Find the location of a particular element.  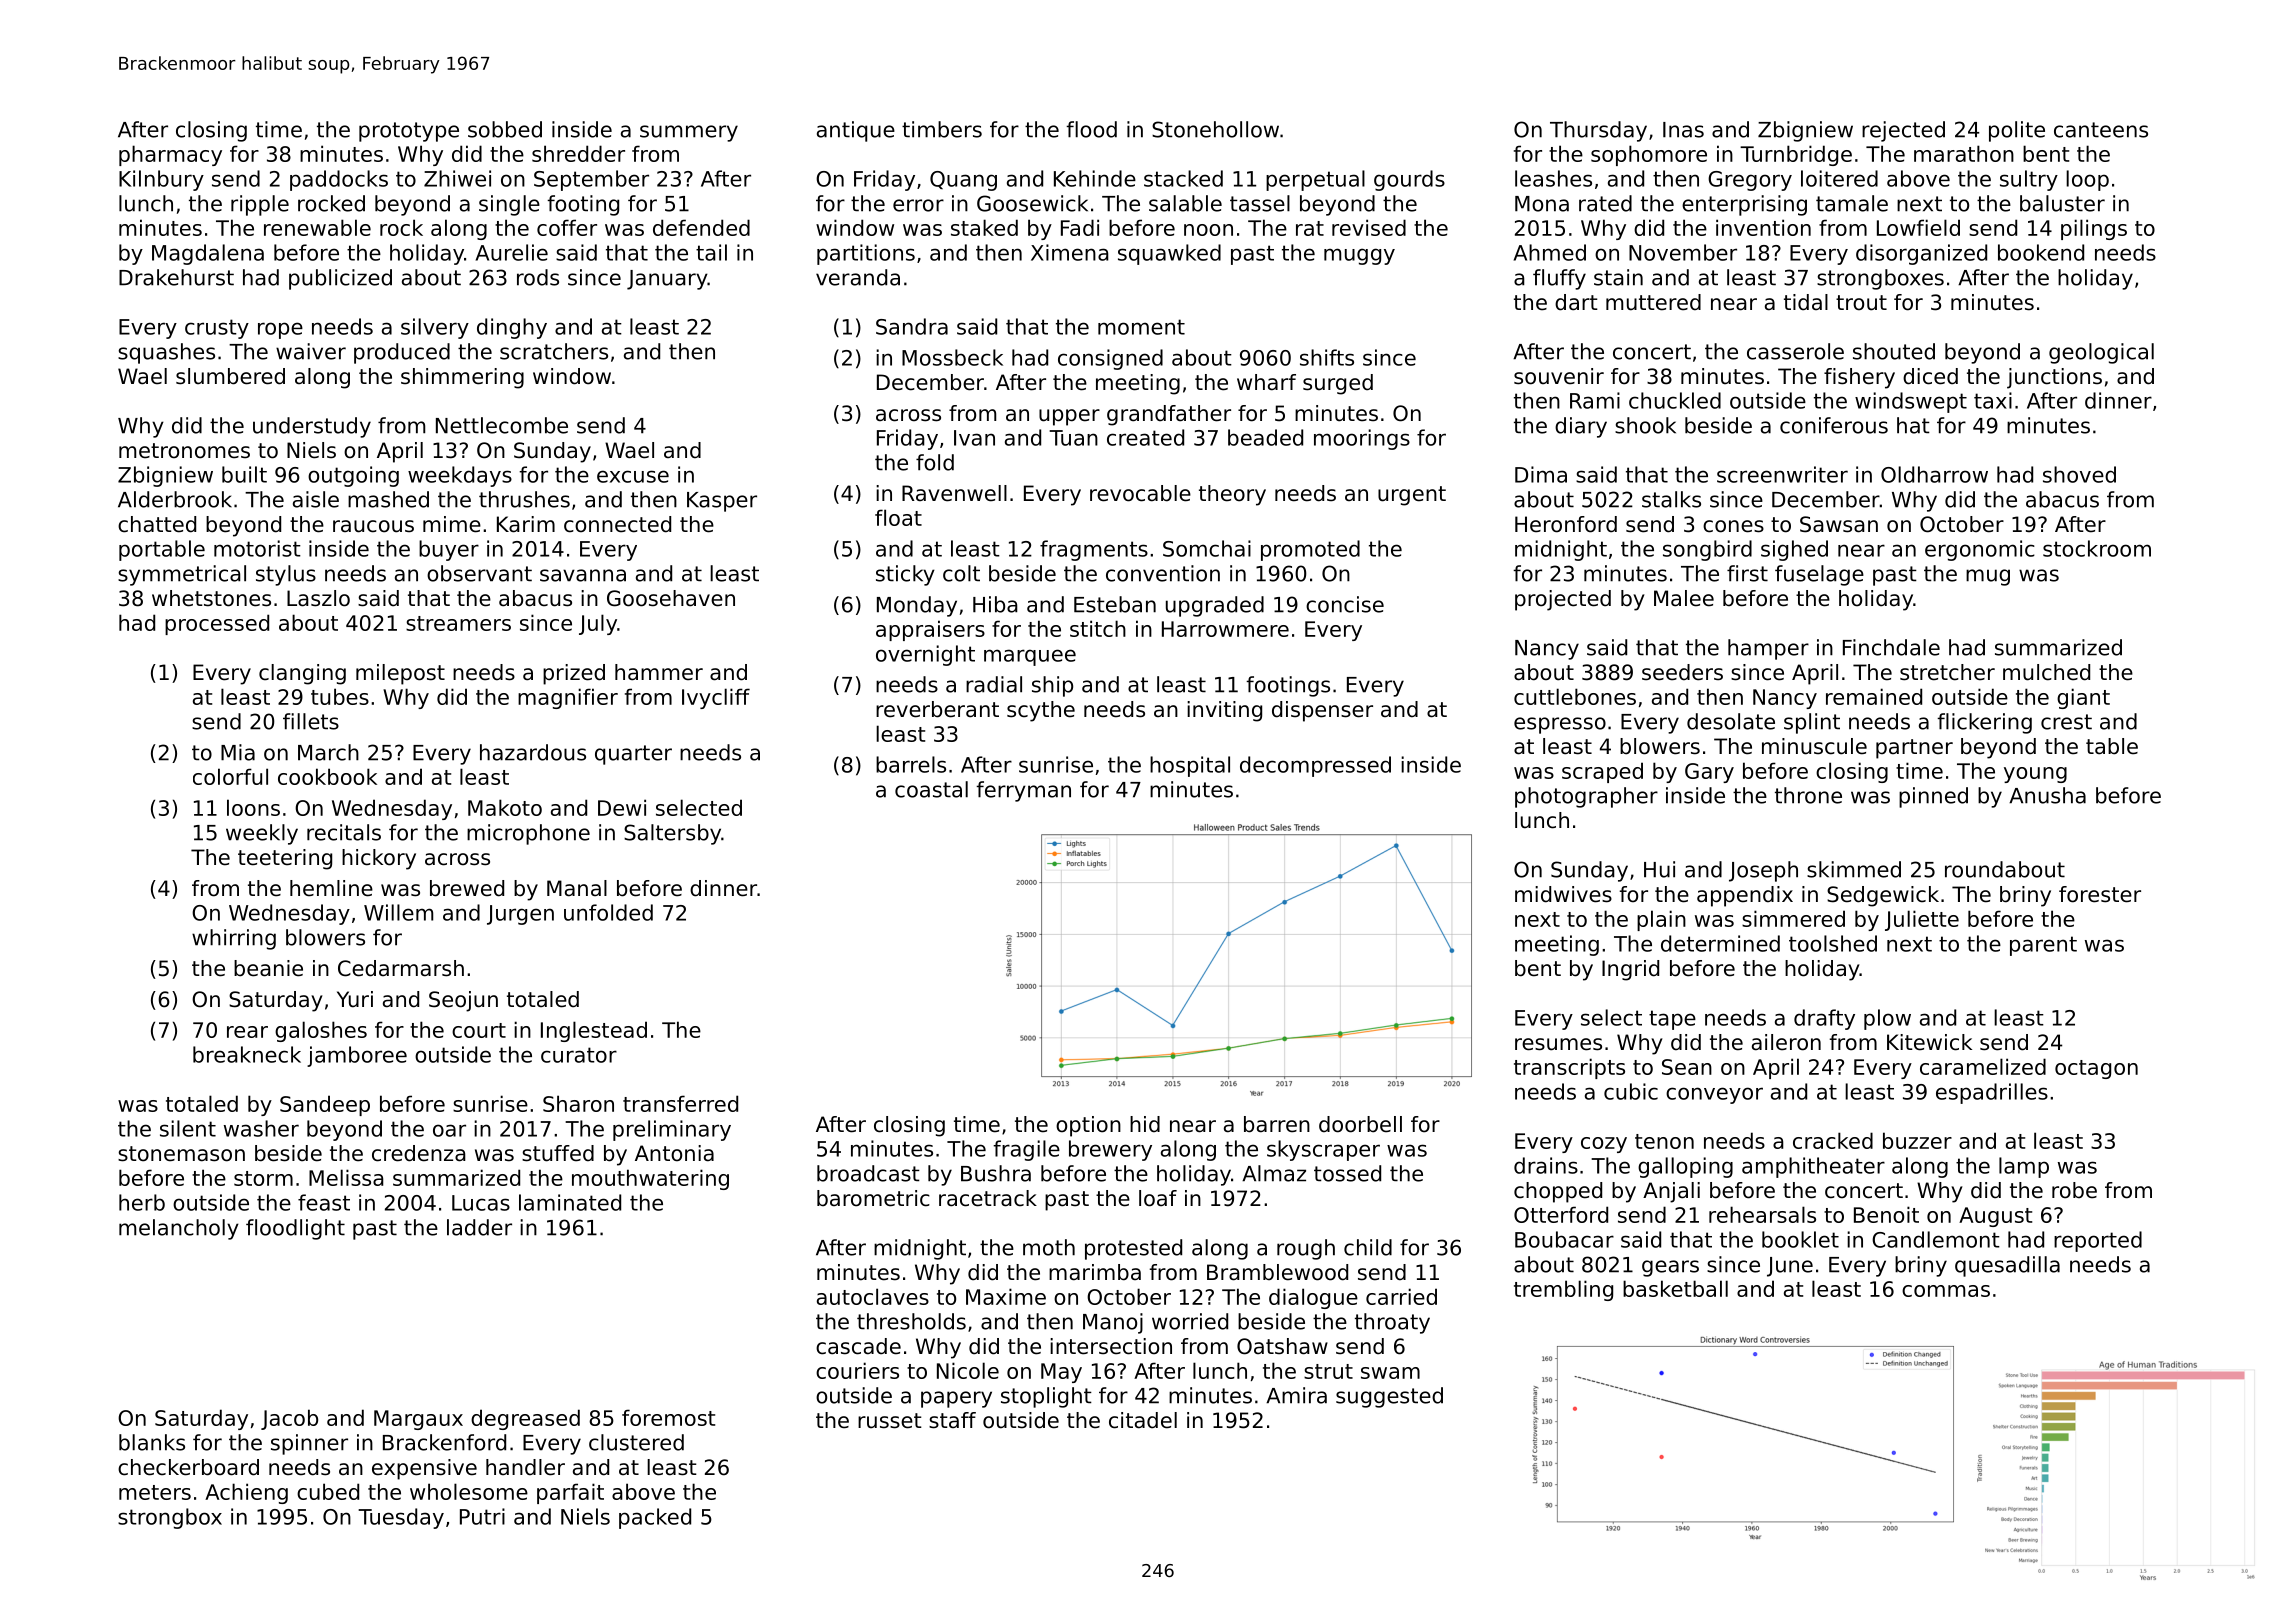

hid is located at coordinates (1145, 1124).
